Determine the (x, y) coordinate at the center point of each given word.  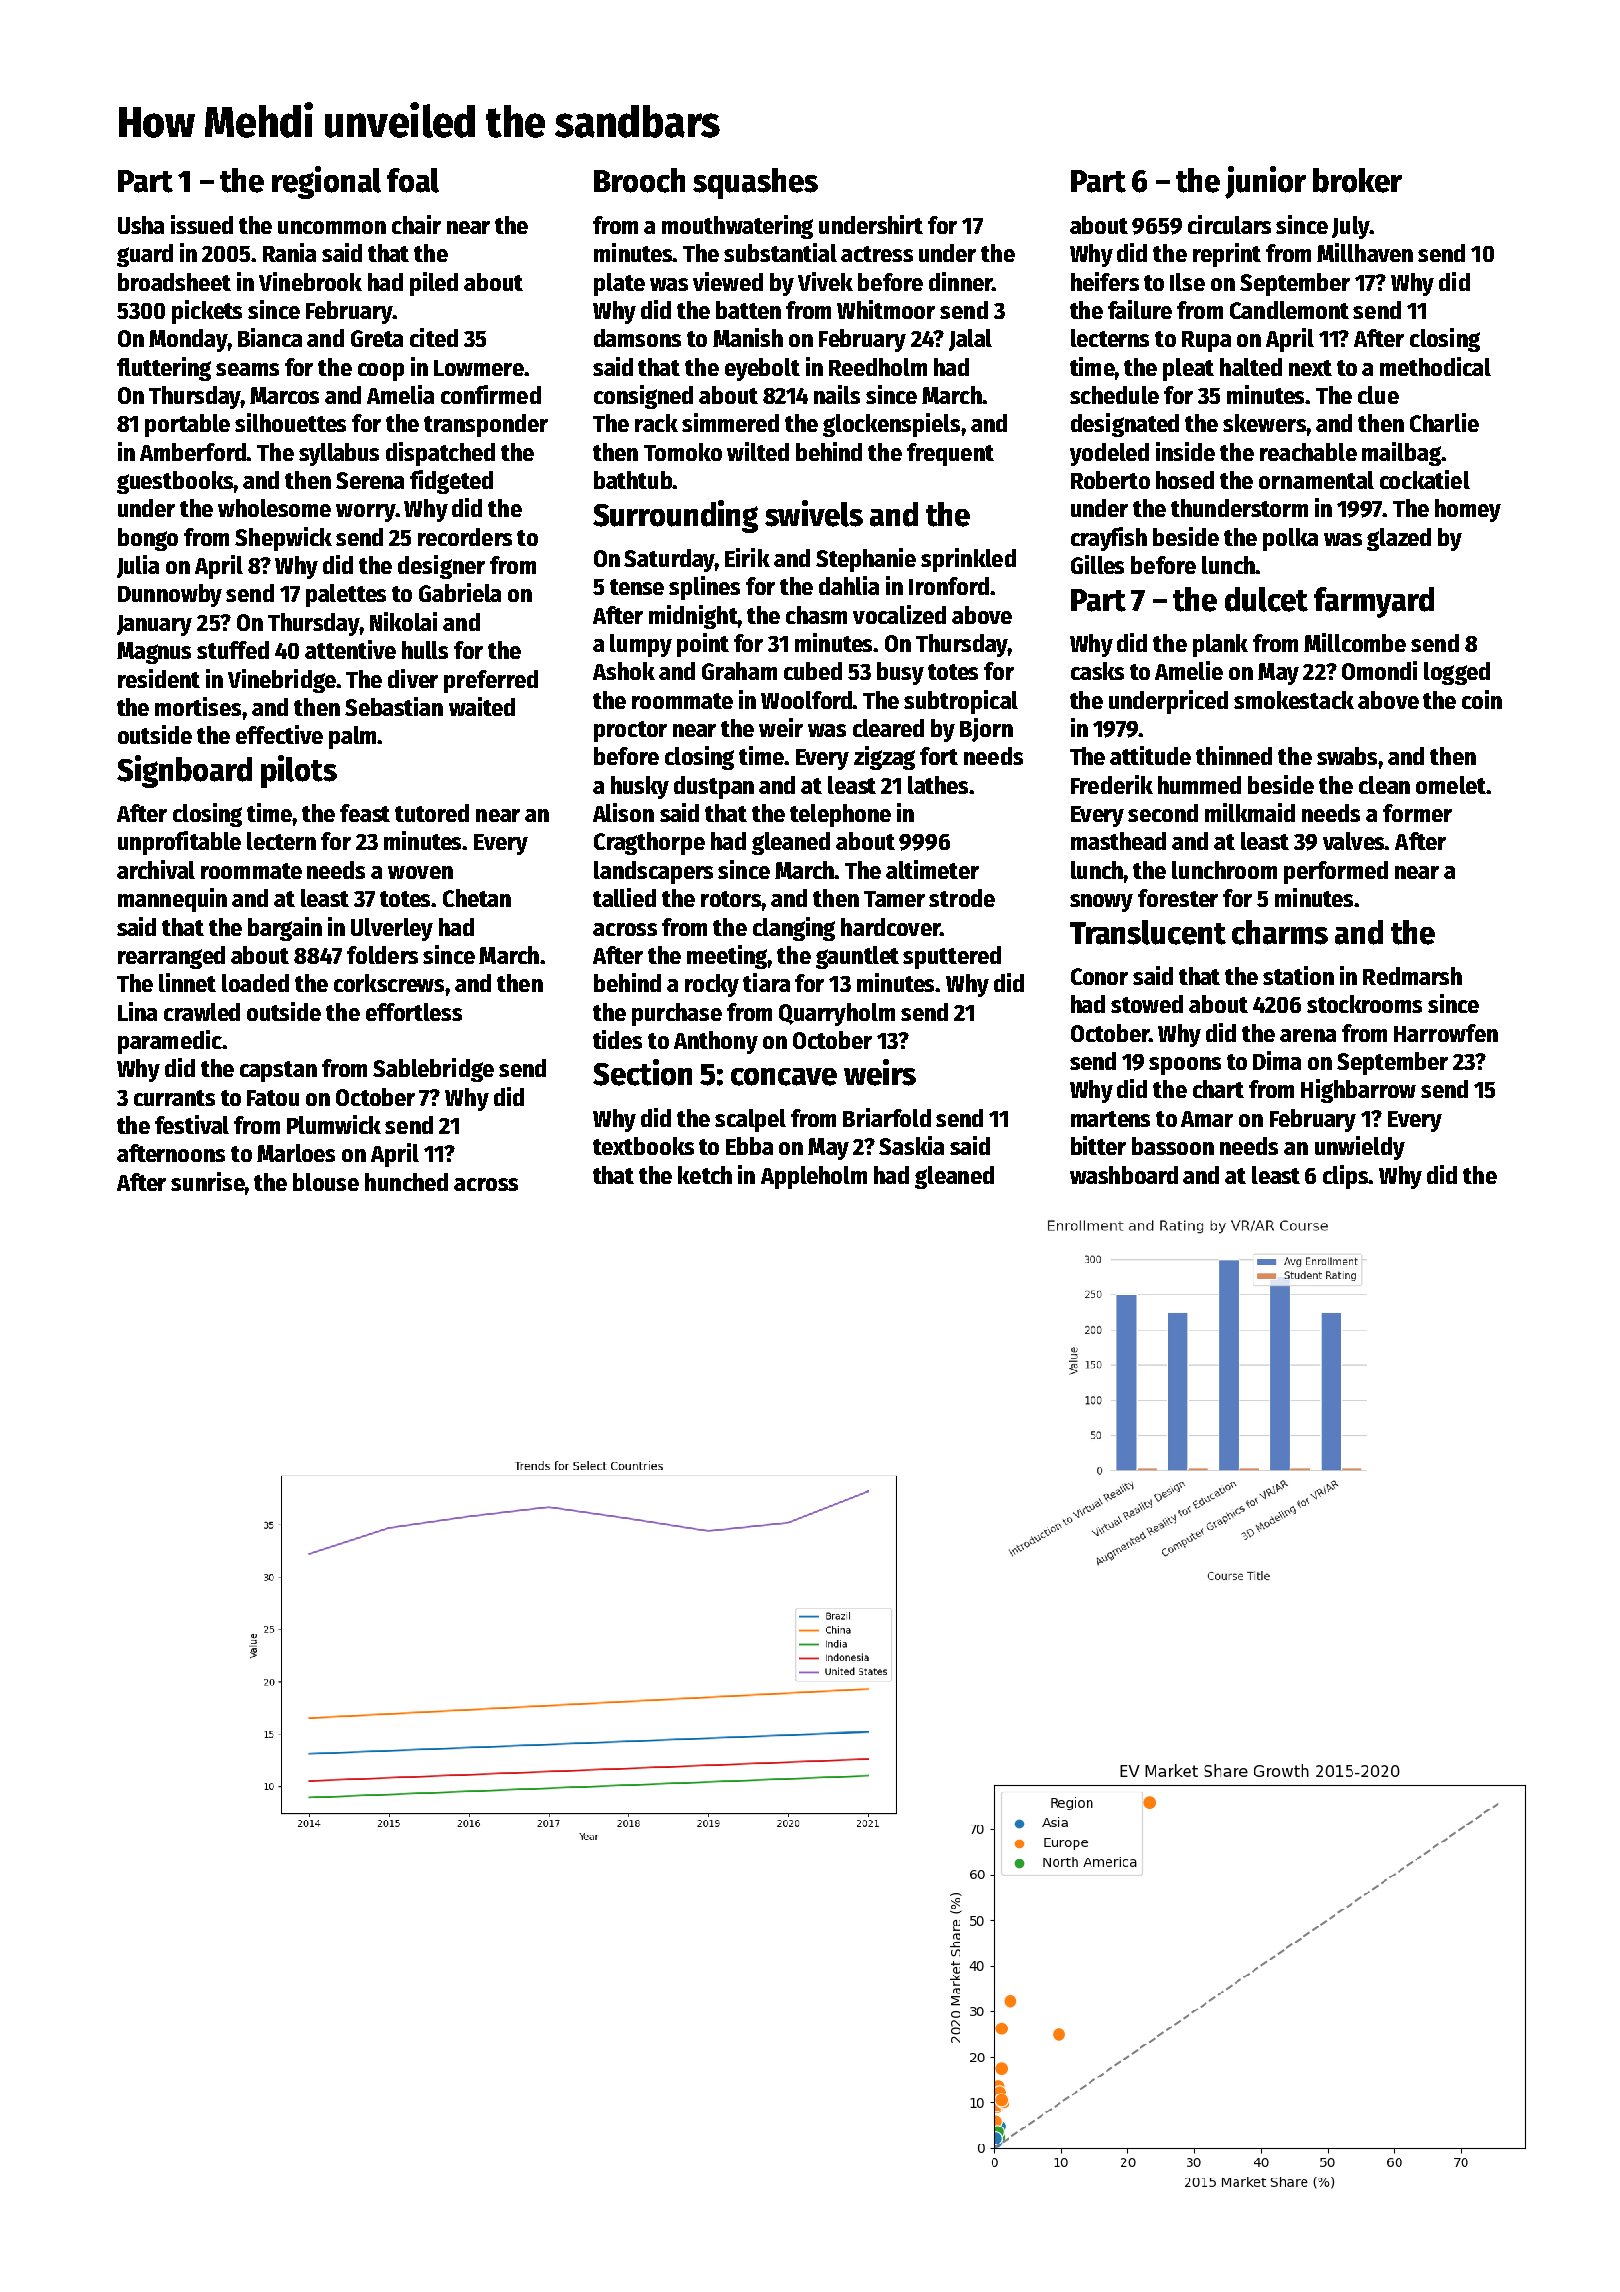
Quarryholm (837, 1014)
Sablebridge (433, 1070)
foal (413, 180)
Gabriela (460, 592)
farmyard (1374, 602)
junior (1265, 182)
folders (382, 955)
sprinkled (968, 560)
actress (877, 254)
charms (1280, 932)
